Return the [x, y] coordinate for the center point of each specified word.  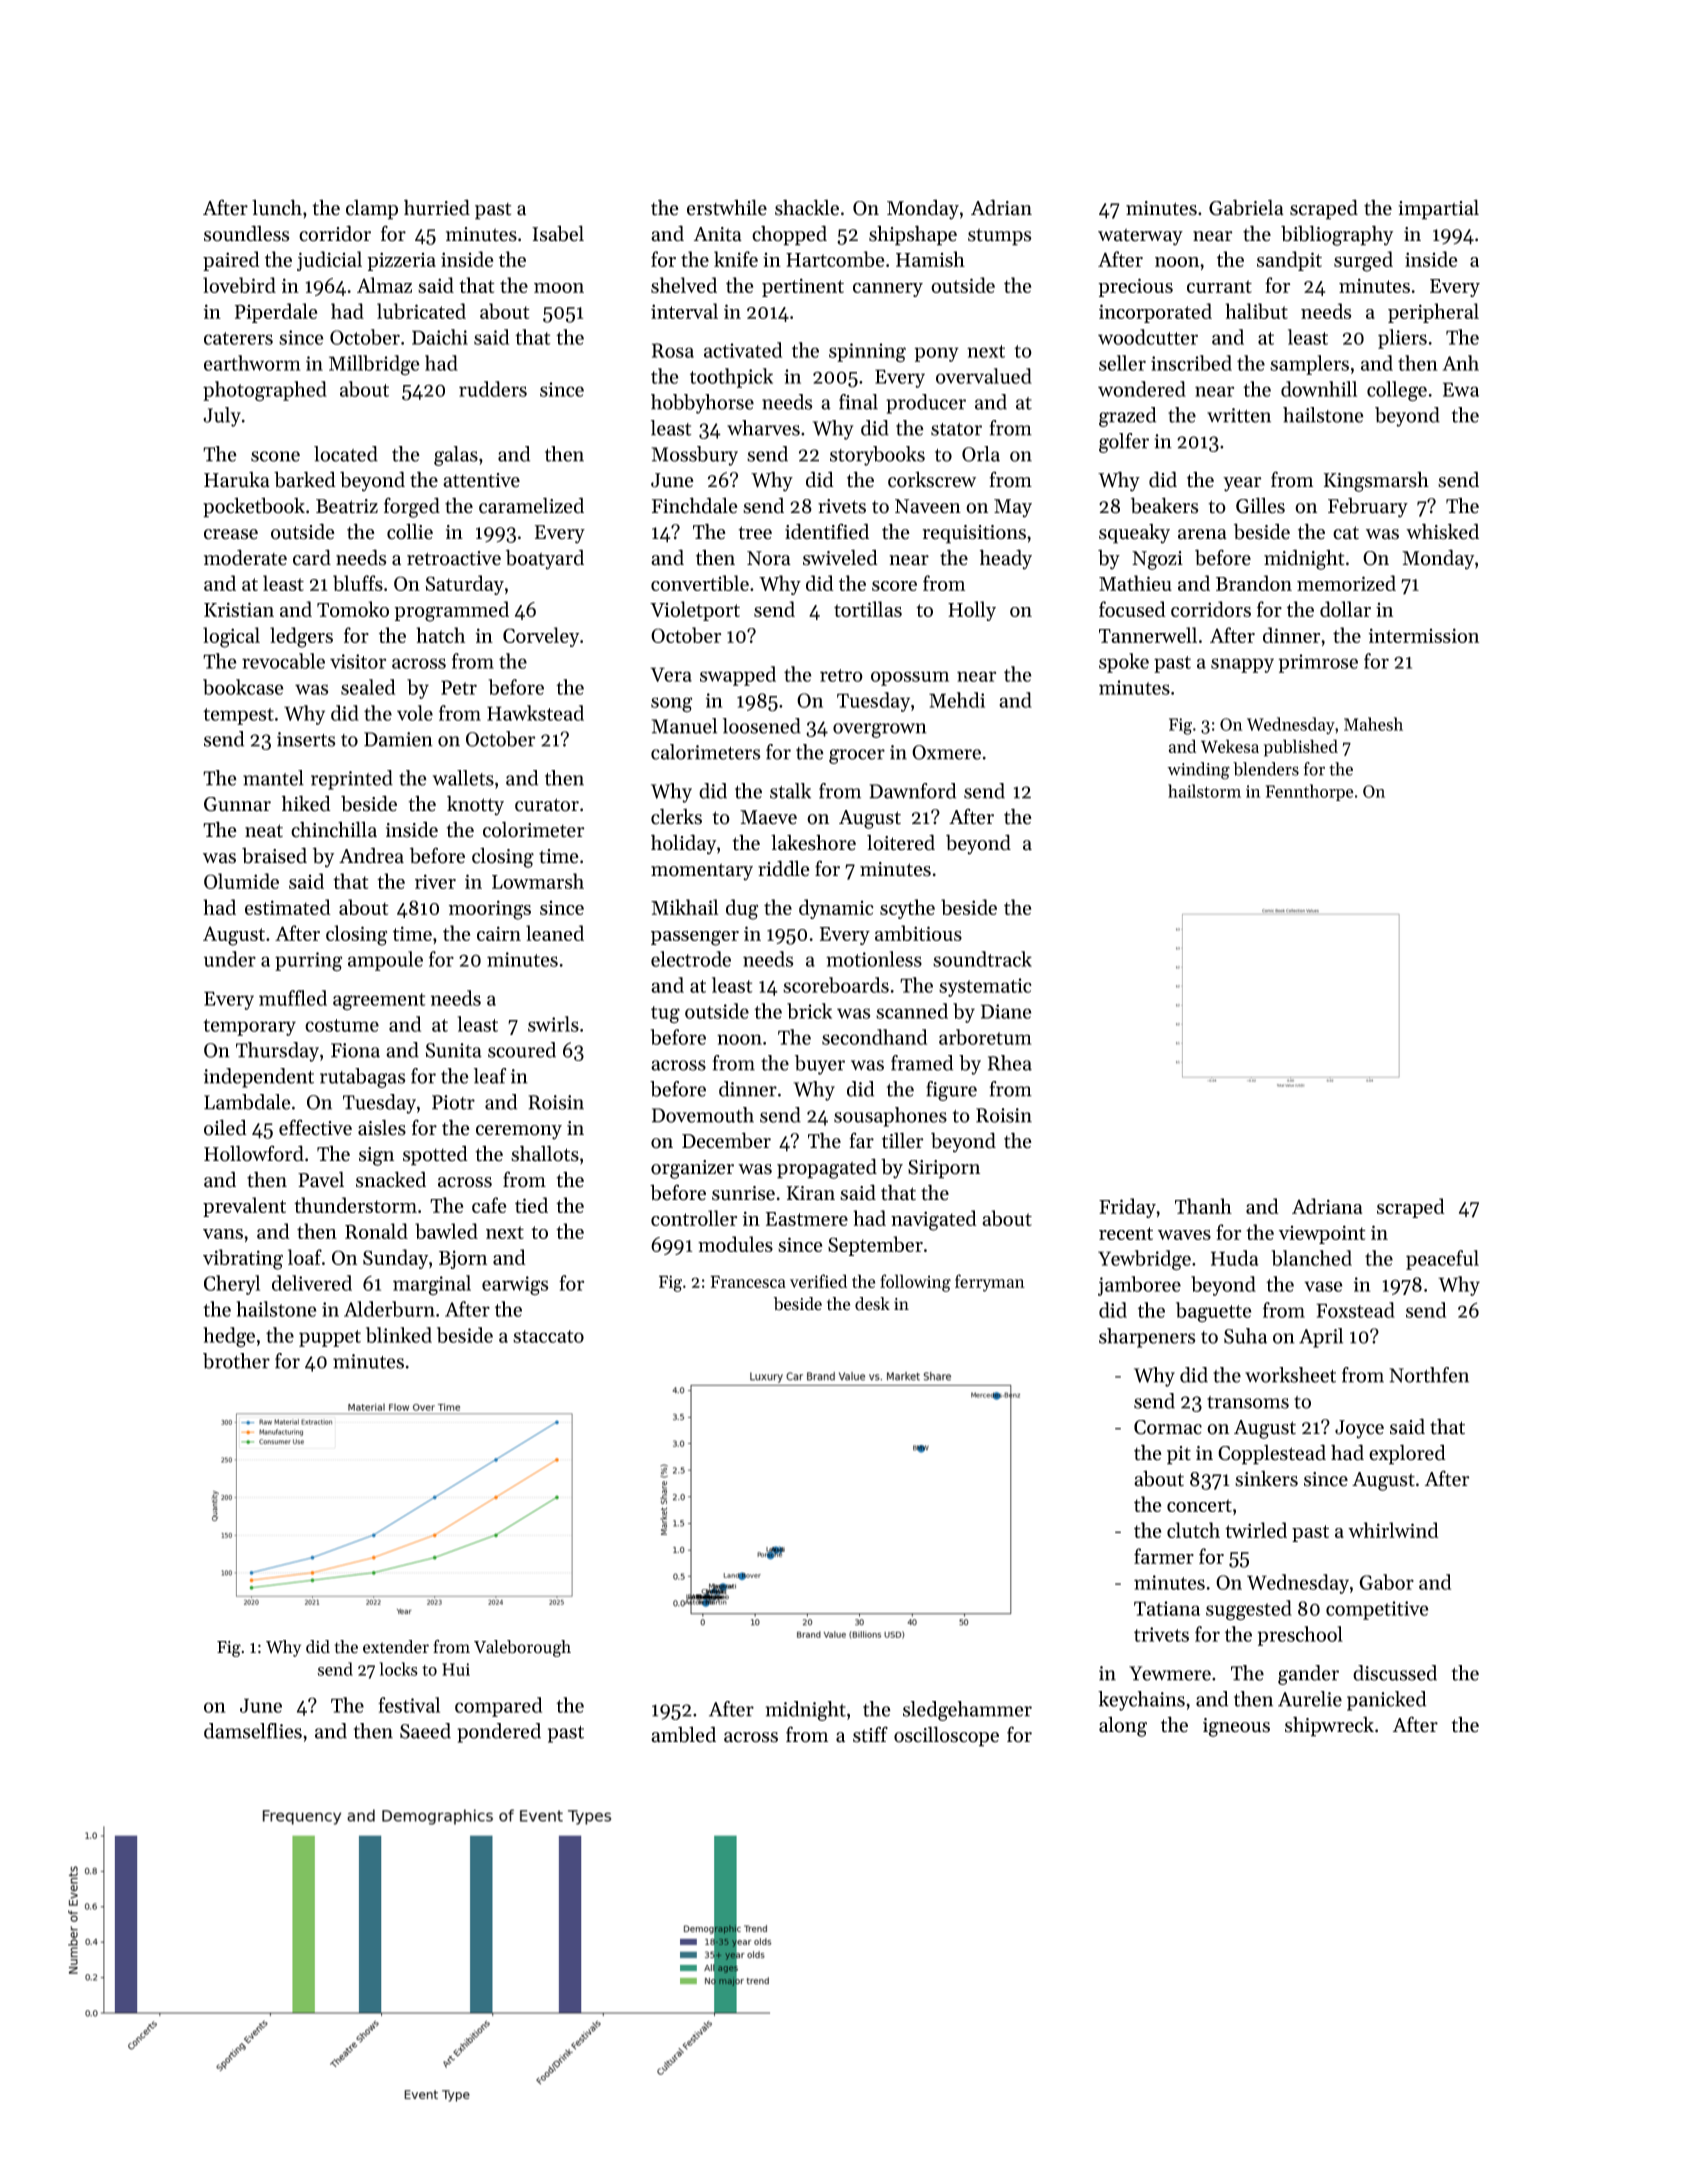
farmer [1164, 1556]
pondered [499, 1733]
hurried [437, 207]
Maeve [768, 817]
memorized [1346, 583]
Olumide [241, 881]
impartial [1438, 209]
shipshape [913, 235]
